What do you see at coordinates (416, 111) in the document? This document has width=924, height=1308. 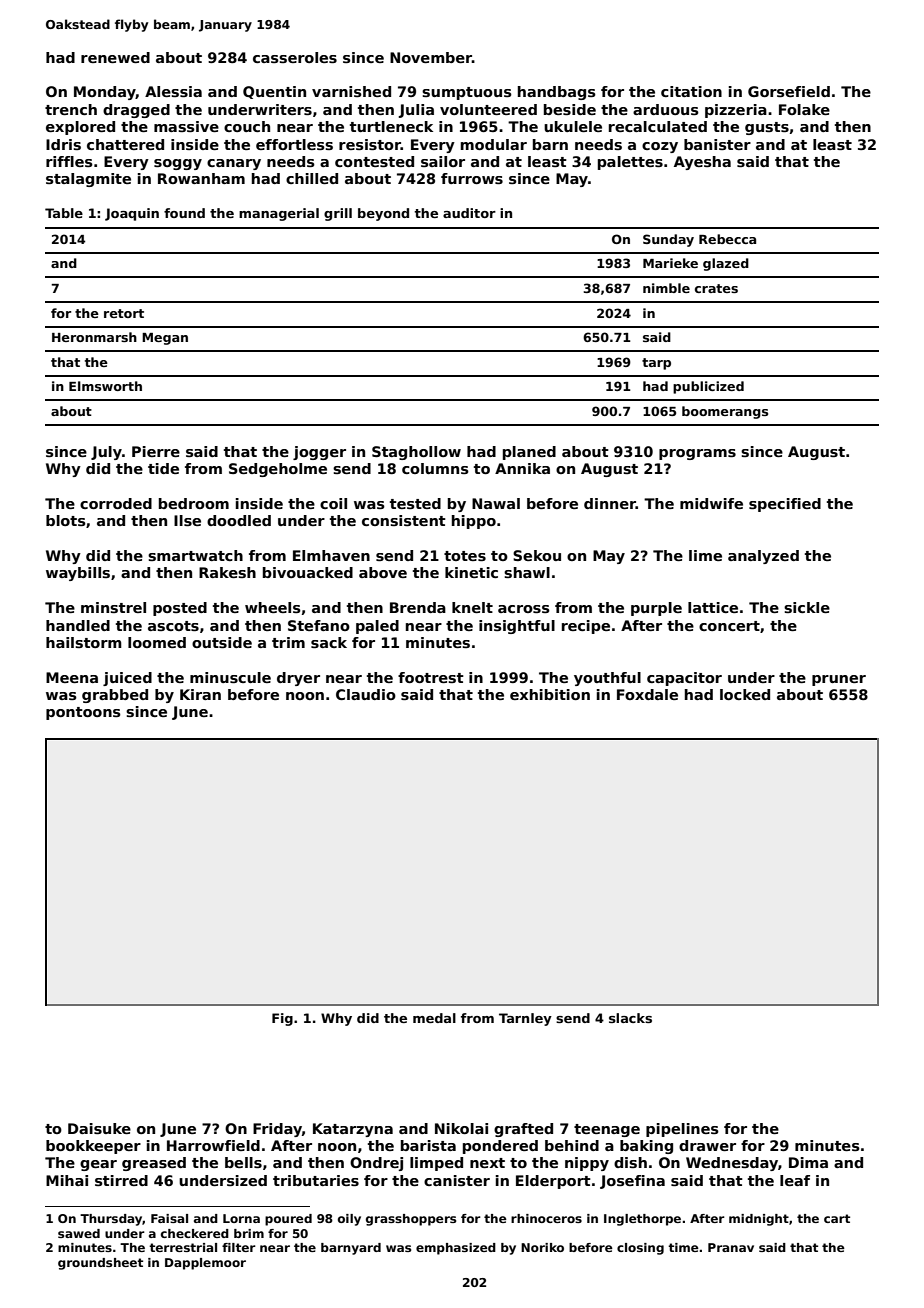 I see `Julia` at bounding box center [416, 111].
